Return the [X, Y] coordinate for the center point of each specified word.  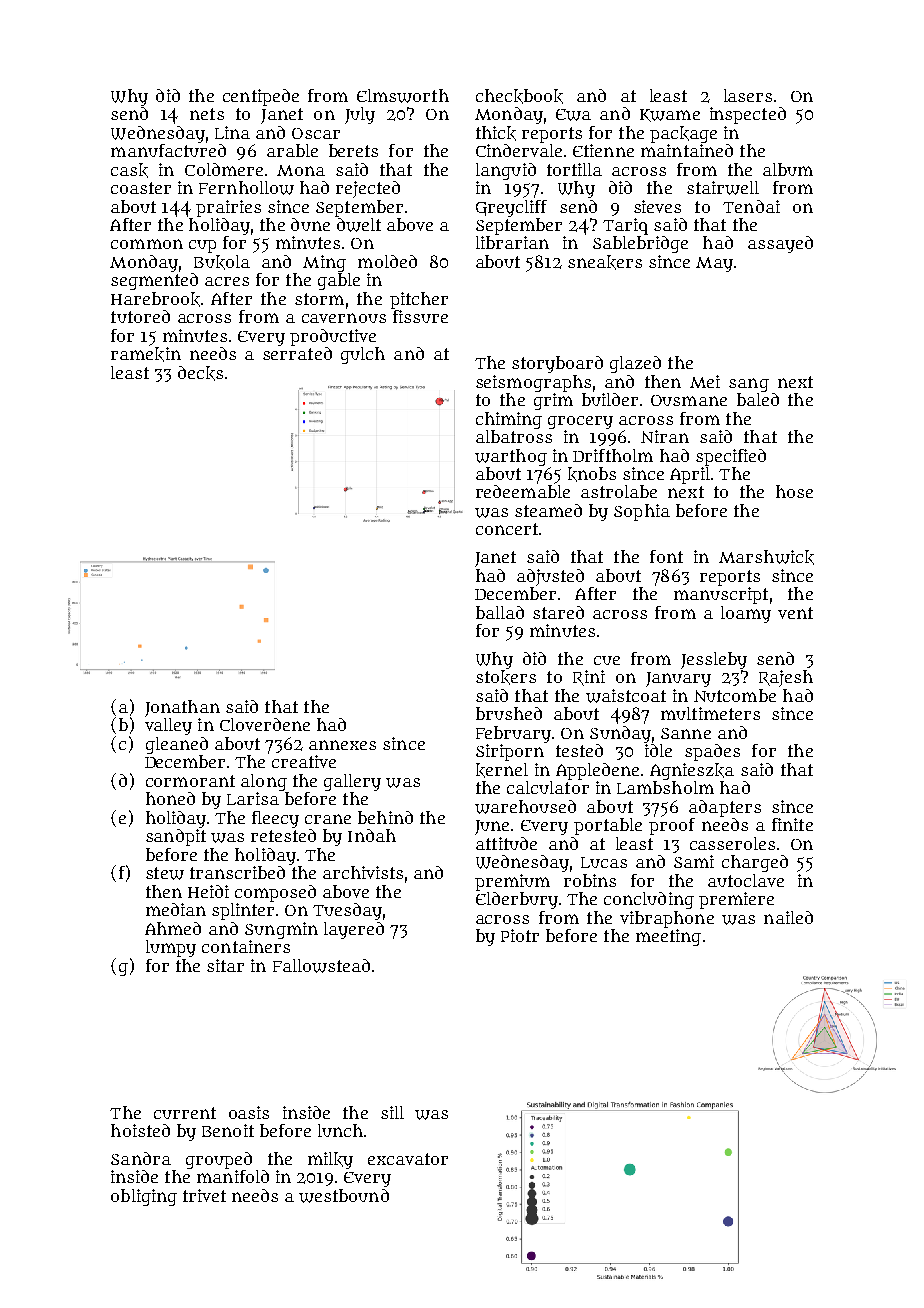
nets [207, 114]
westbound [344, 1196]
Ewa [573, 115]
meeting [668, 937]
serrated [297, 353]
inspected [748, 115]
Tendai [751, 206]
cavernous [344, 318]
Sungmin [281, 930]
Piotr [520, 935]
